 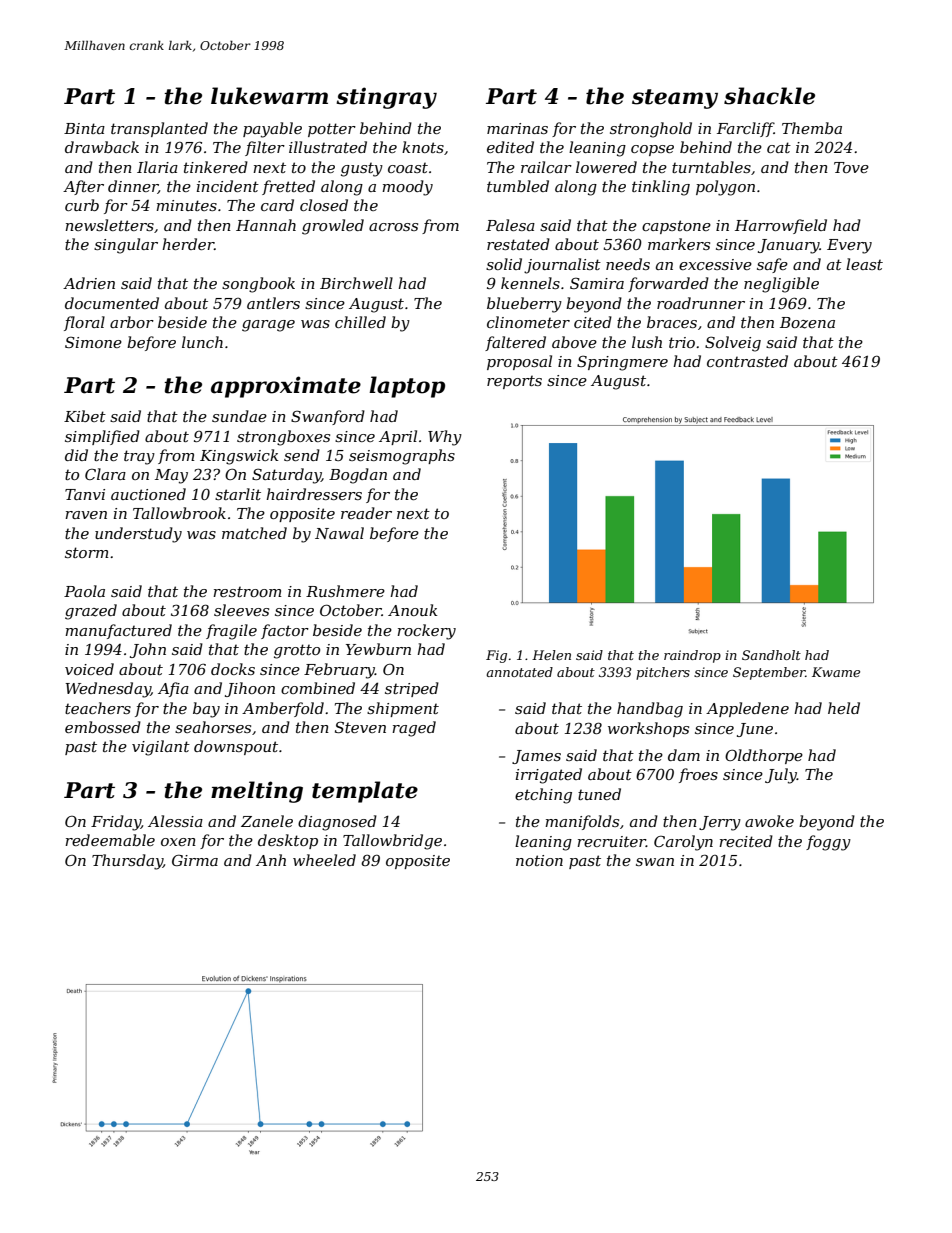 I want to click on Rushmere, so click(x=345, y=591).
